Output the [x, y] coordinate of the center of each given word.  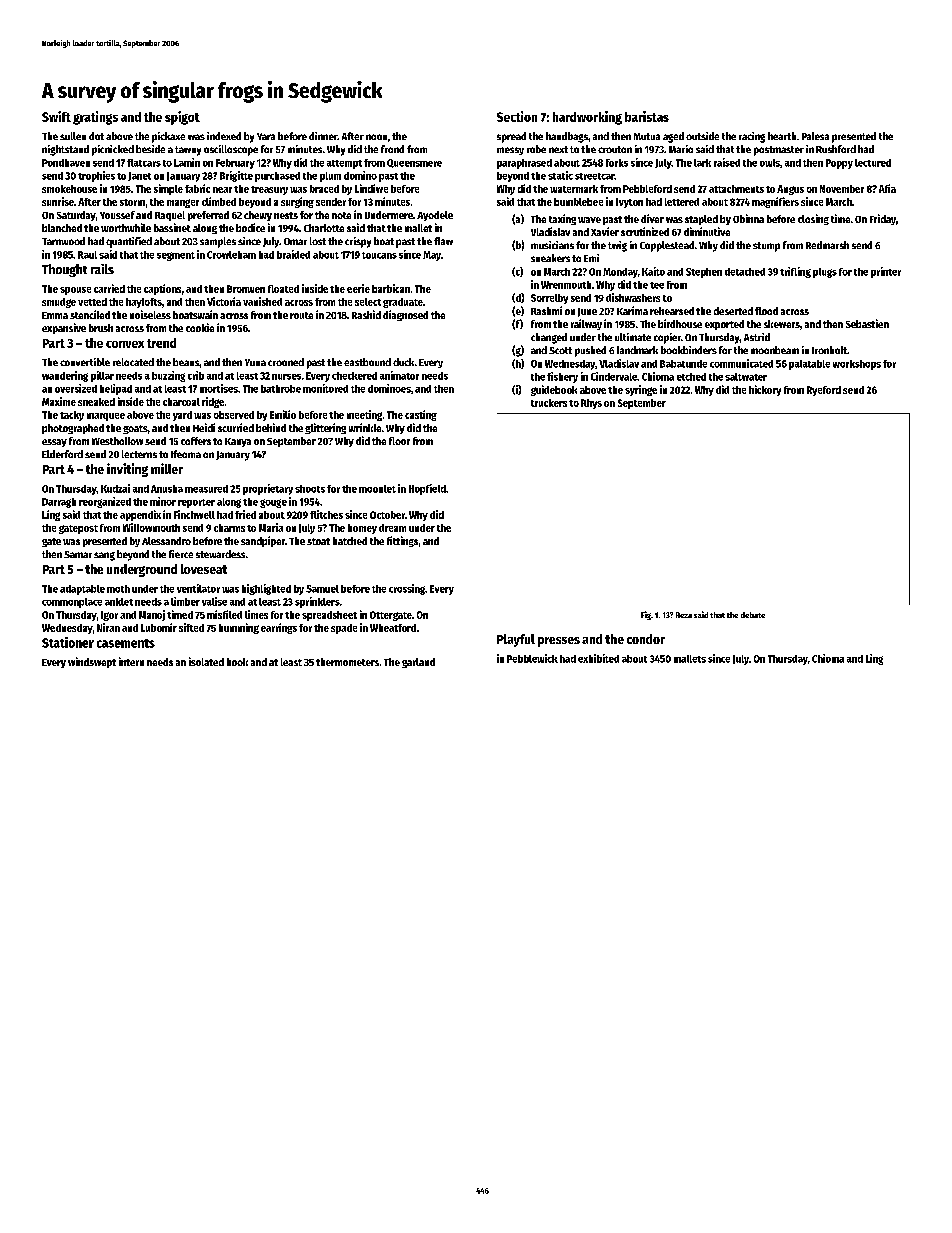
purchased [277, 177]
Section [517, 116]
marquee [106, 417]
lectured [873, 163]
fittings [402, 541]
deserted [733, 311]
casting [421, 415]
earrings [279, 628]
